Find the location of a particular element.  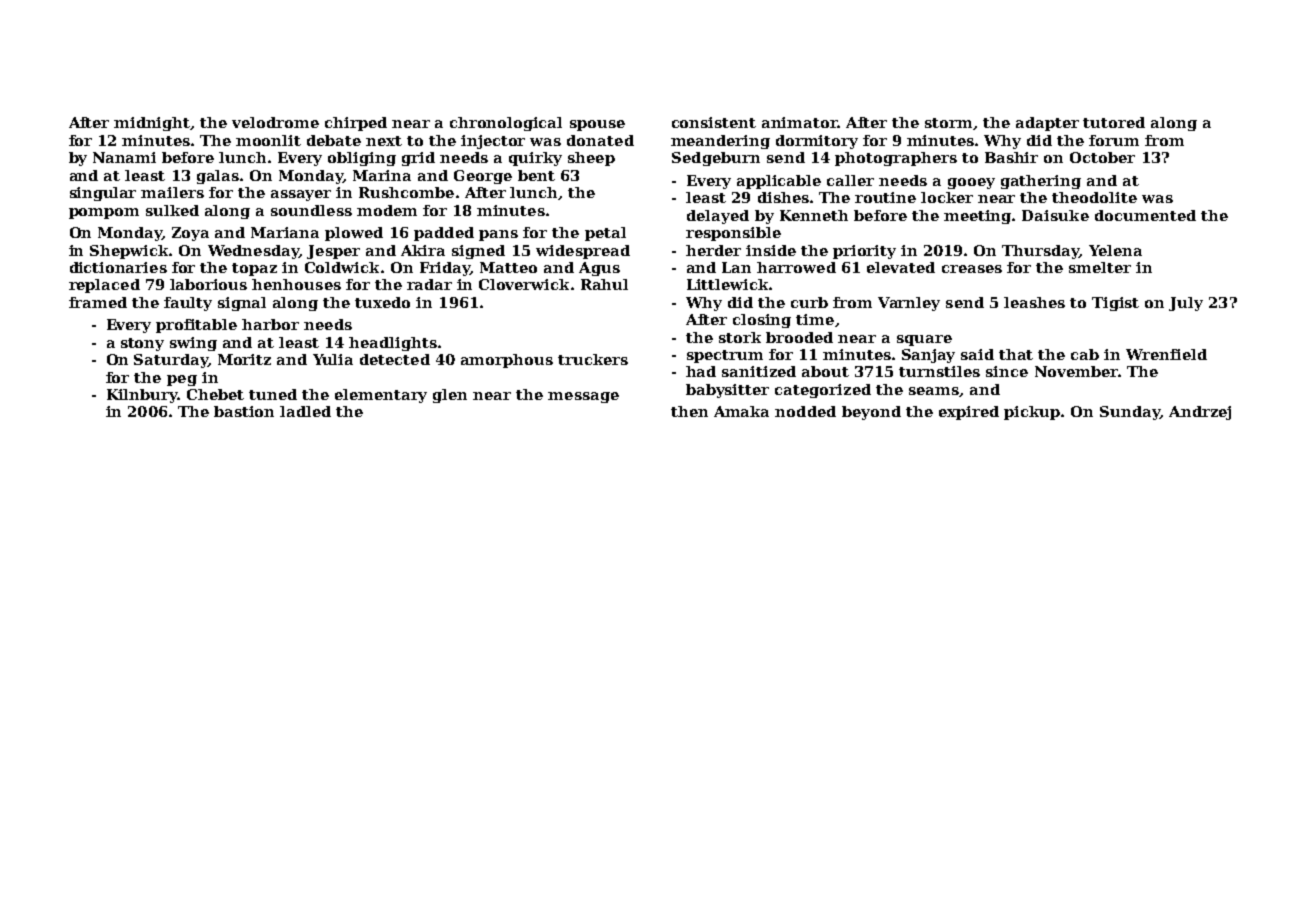

widespread is located at coordinates (583, 252).
